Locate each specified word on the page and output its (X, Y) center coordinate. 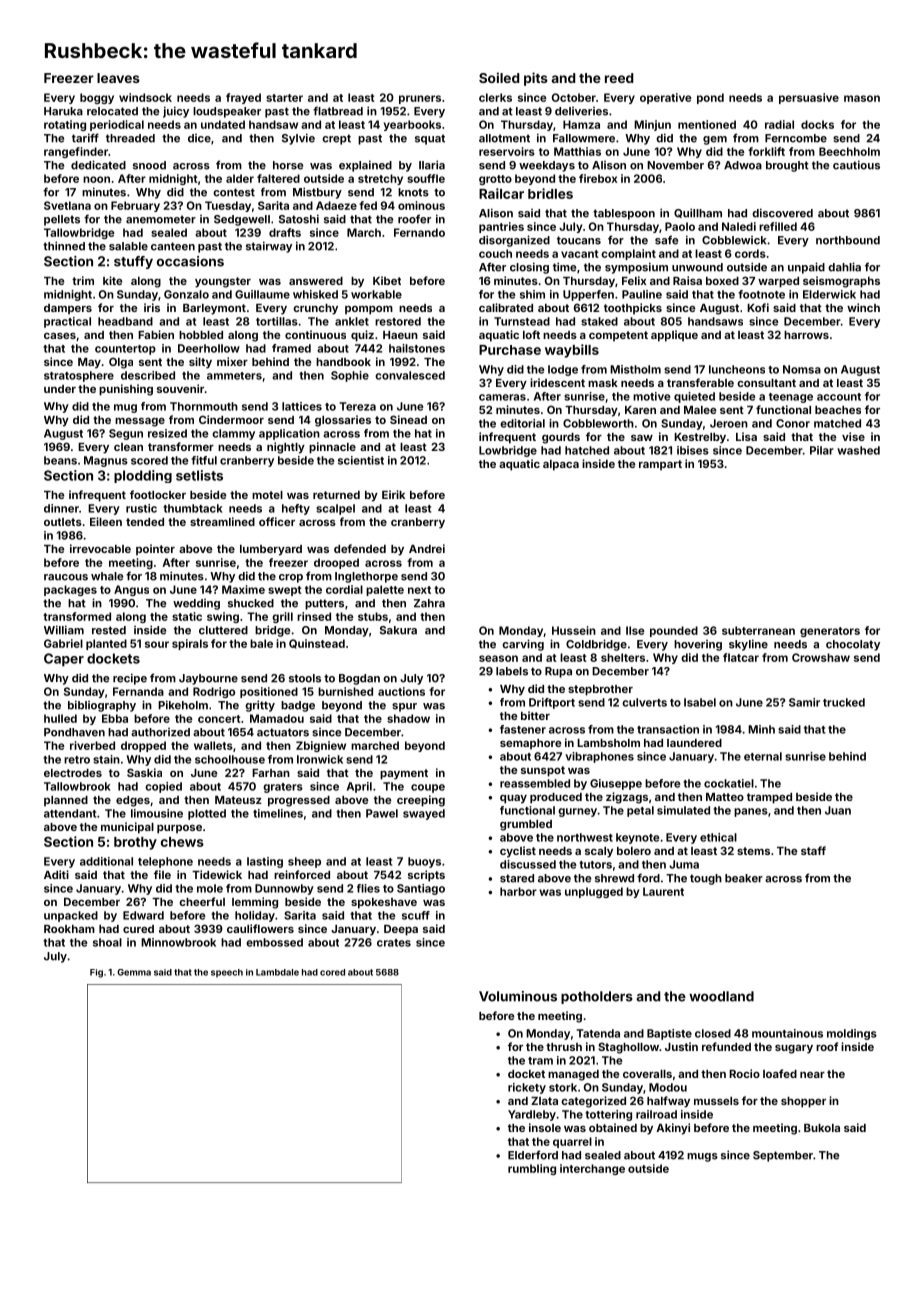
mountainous (787, 1033)
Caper (64, 660)
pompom (369, 310)
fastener (523, 729)
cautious (856, 165)
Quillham (698, 213)
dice (199, 138)
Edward (143, 915)
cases (60, 336)
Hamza (581, 124)
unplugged (594, 892)
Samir (804, 702)
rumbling (532, 1169)
